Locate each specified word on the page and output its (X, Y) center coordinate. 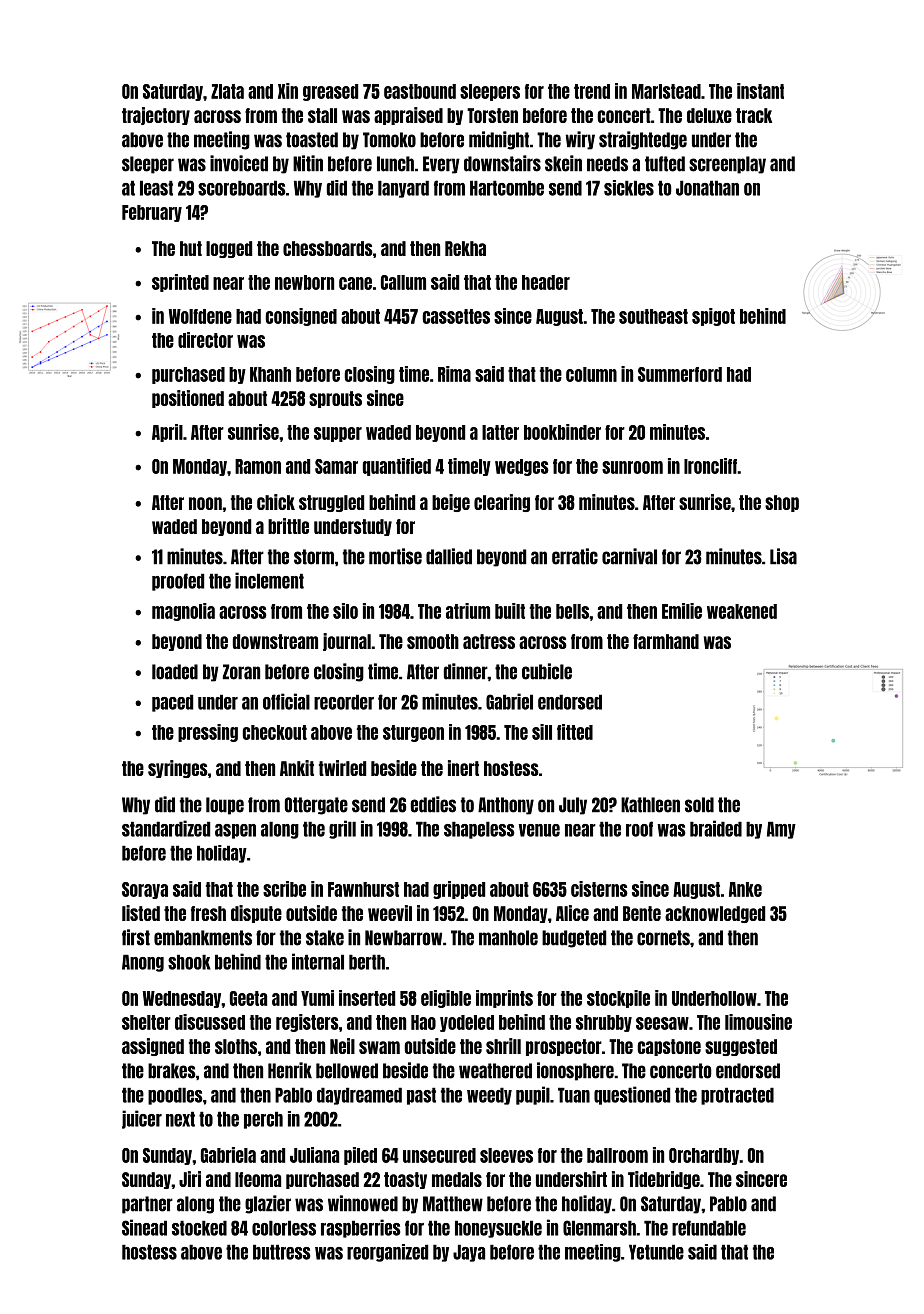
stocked (199, 1228)
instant (760, 91)
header (546, 282)
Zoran (241, 672)
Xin (288, 91)
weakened (742, 611)
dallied (449, 556)
